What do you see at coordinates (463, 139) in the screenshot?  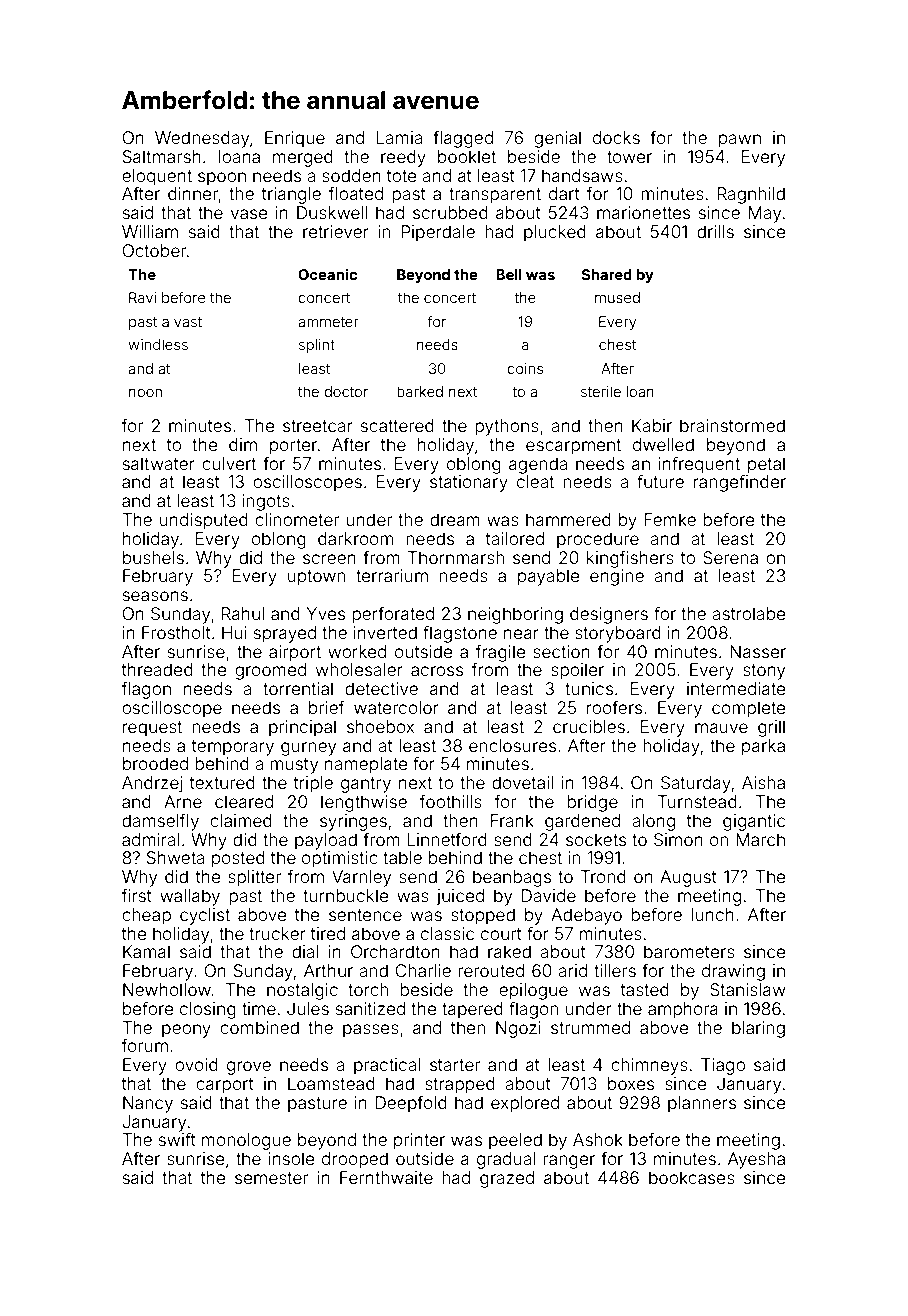 I see `flagged` at bounding box center [463, 139].
